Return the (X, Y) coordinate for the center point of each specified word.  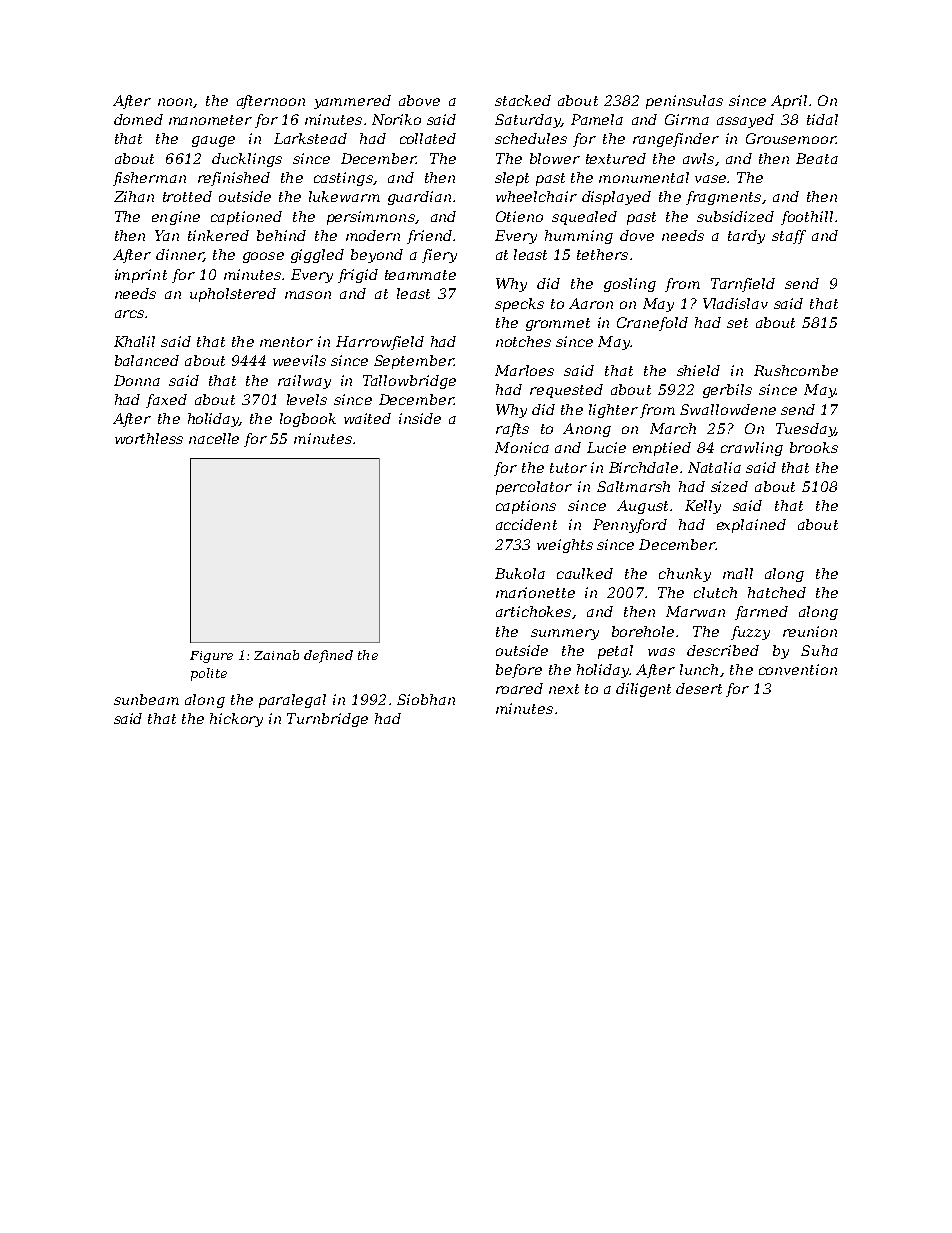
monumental (644, 177)
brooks (814, 447)
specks (519, 305)
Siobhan (426, 699)
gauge (213, 141)
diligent (643, 690)
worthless (149, 438)
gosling (630, 285)
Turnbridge (327, 720)
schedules (531, 138)
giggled (317, 256)
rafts (512, 430)
